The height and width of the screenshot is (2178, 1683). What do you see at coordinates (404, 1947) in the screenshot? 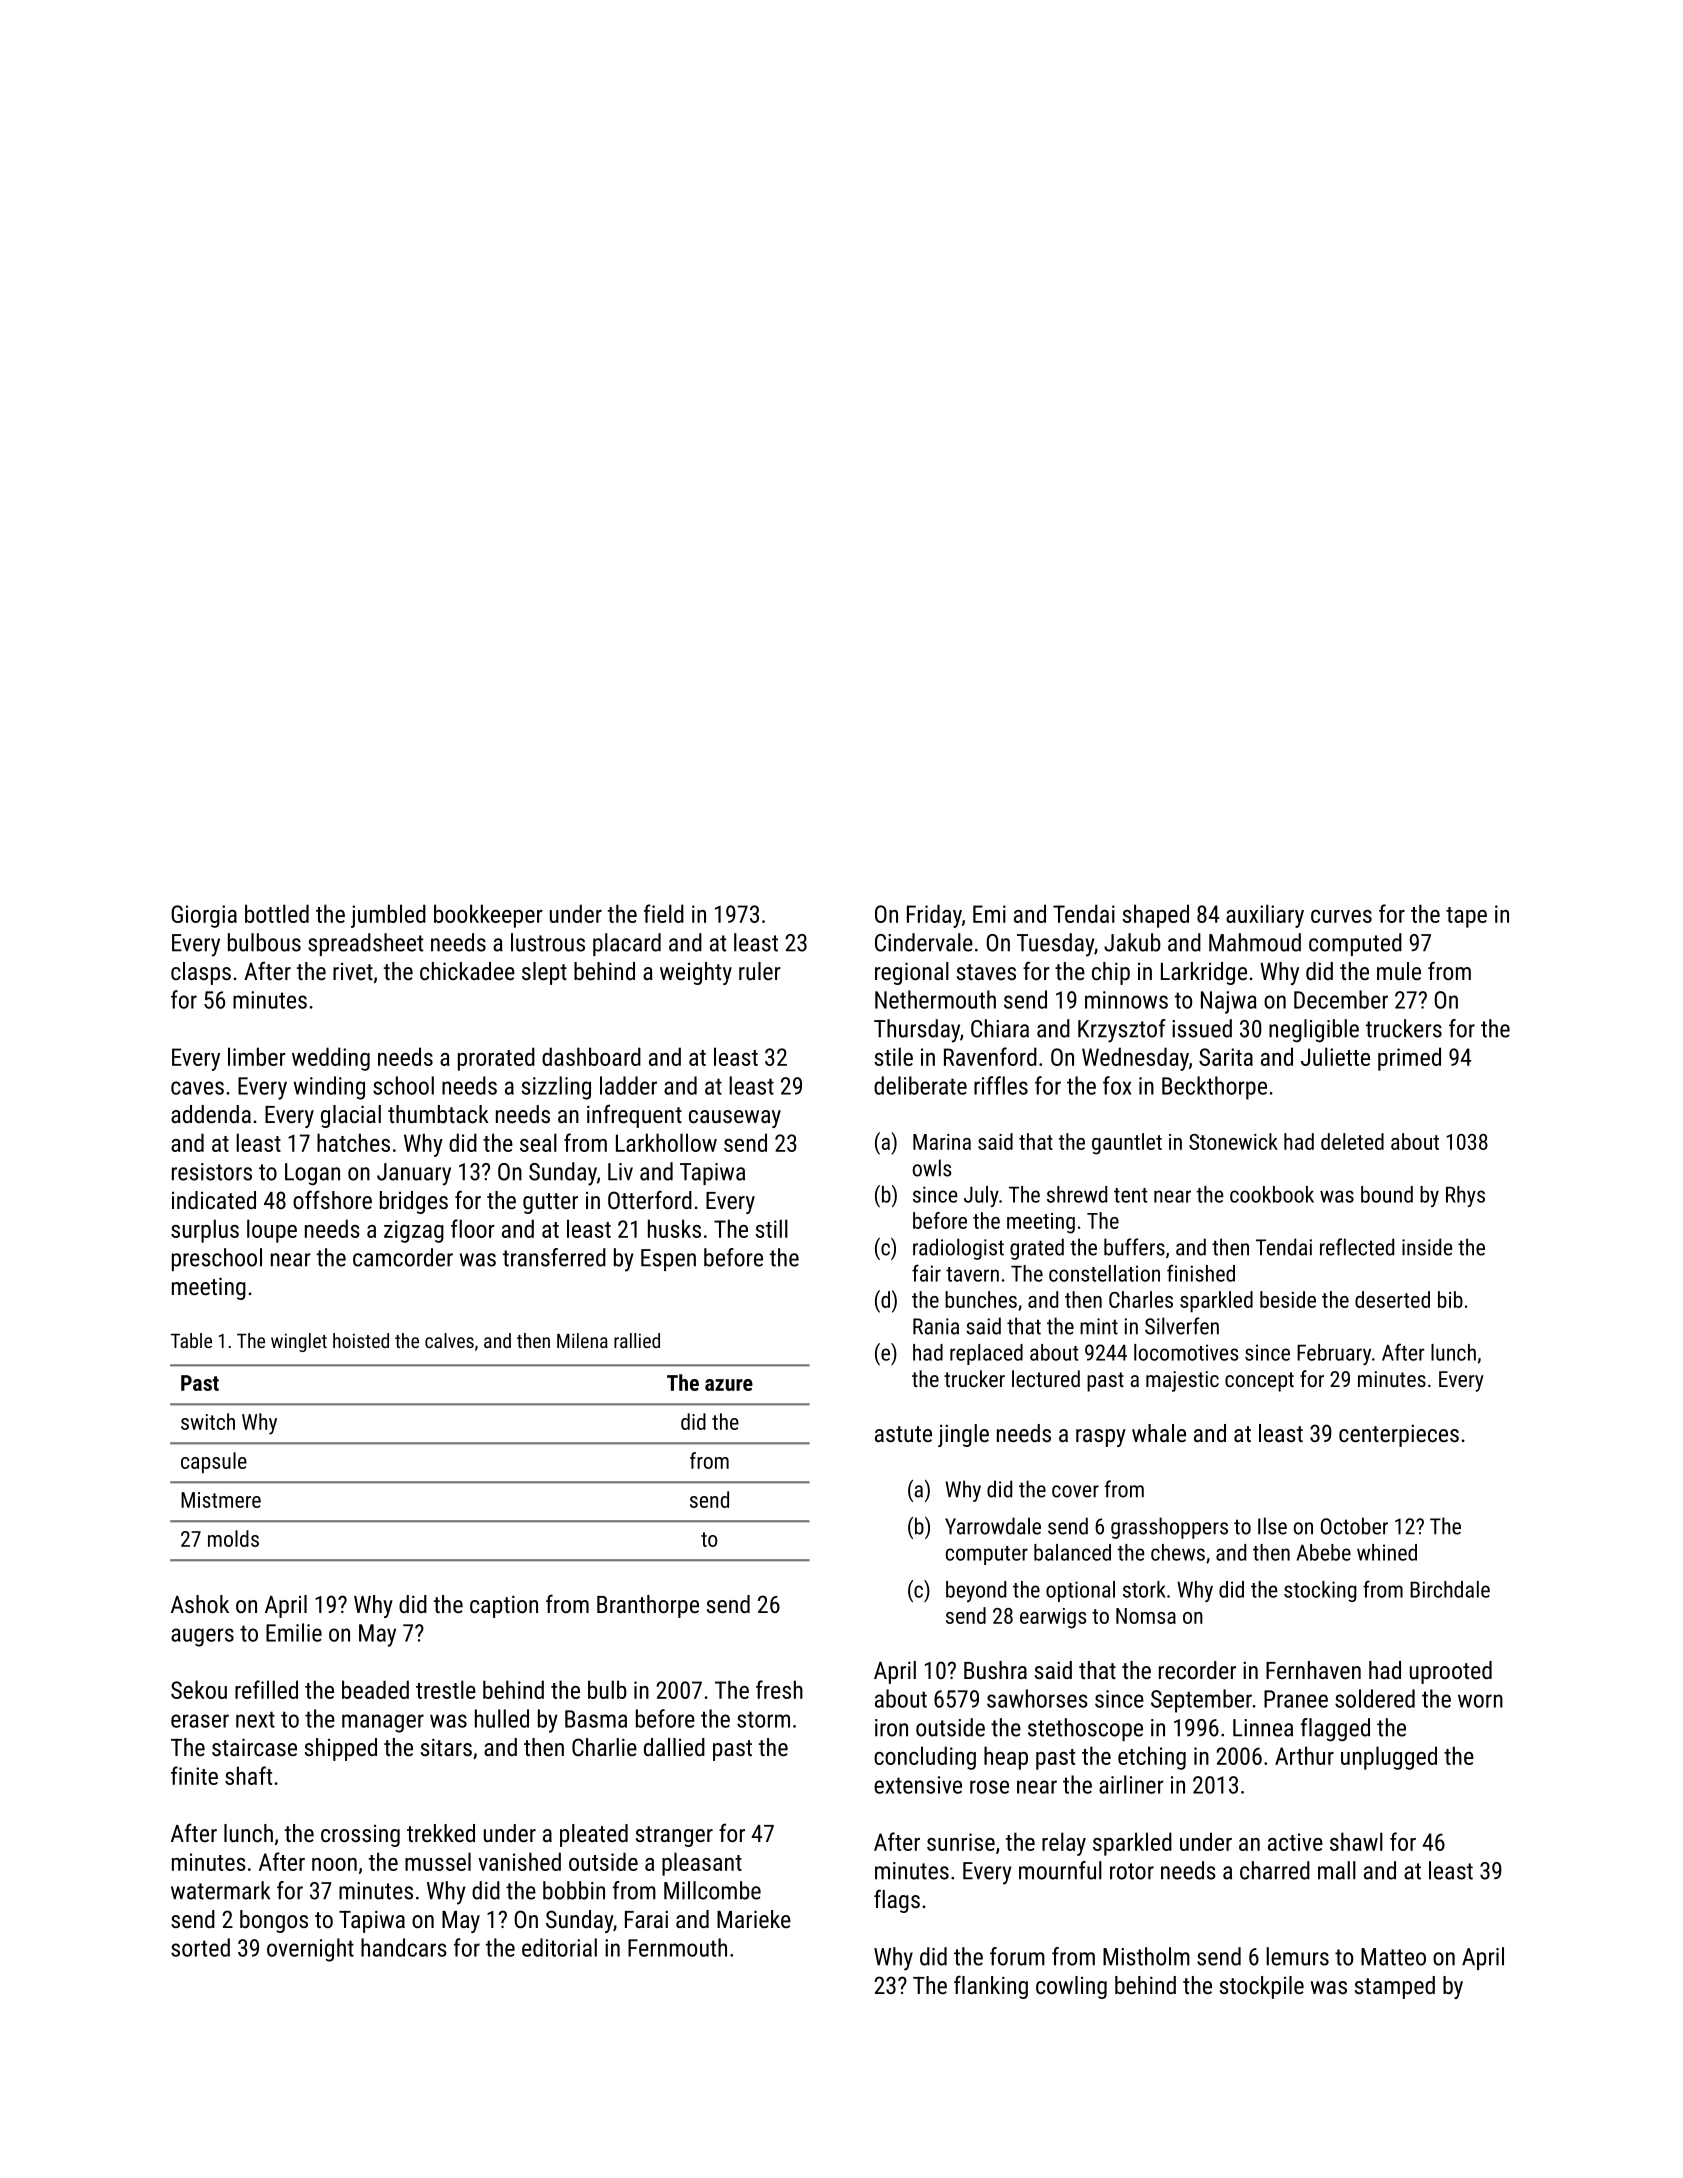
I see `handcars` at bounding box center [404, 1947].
